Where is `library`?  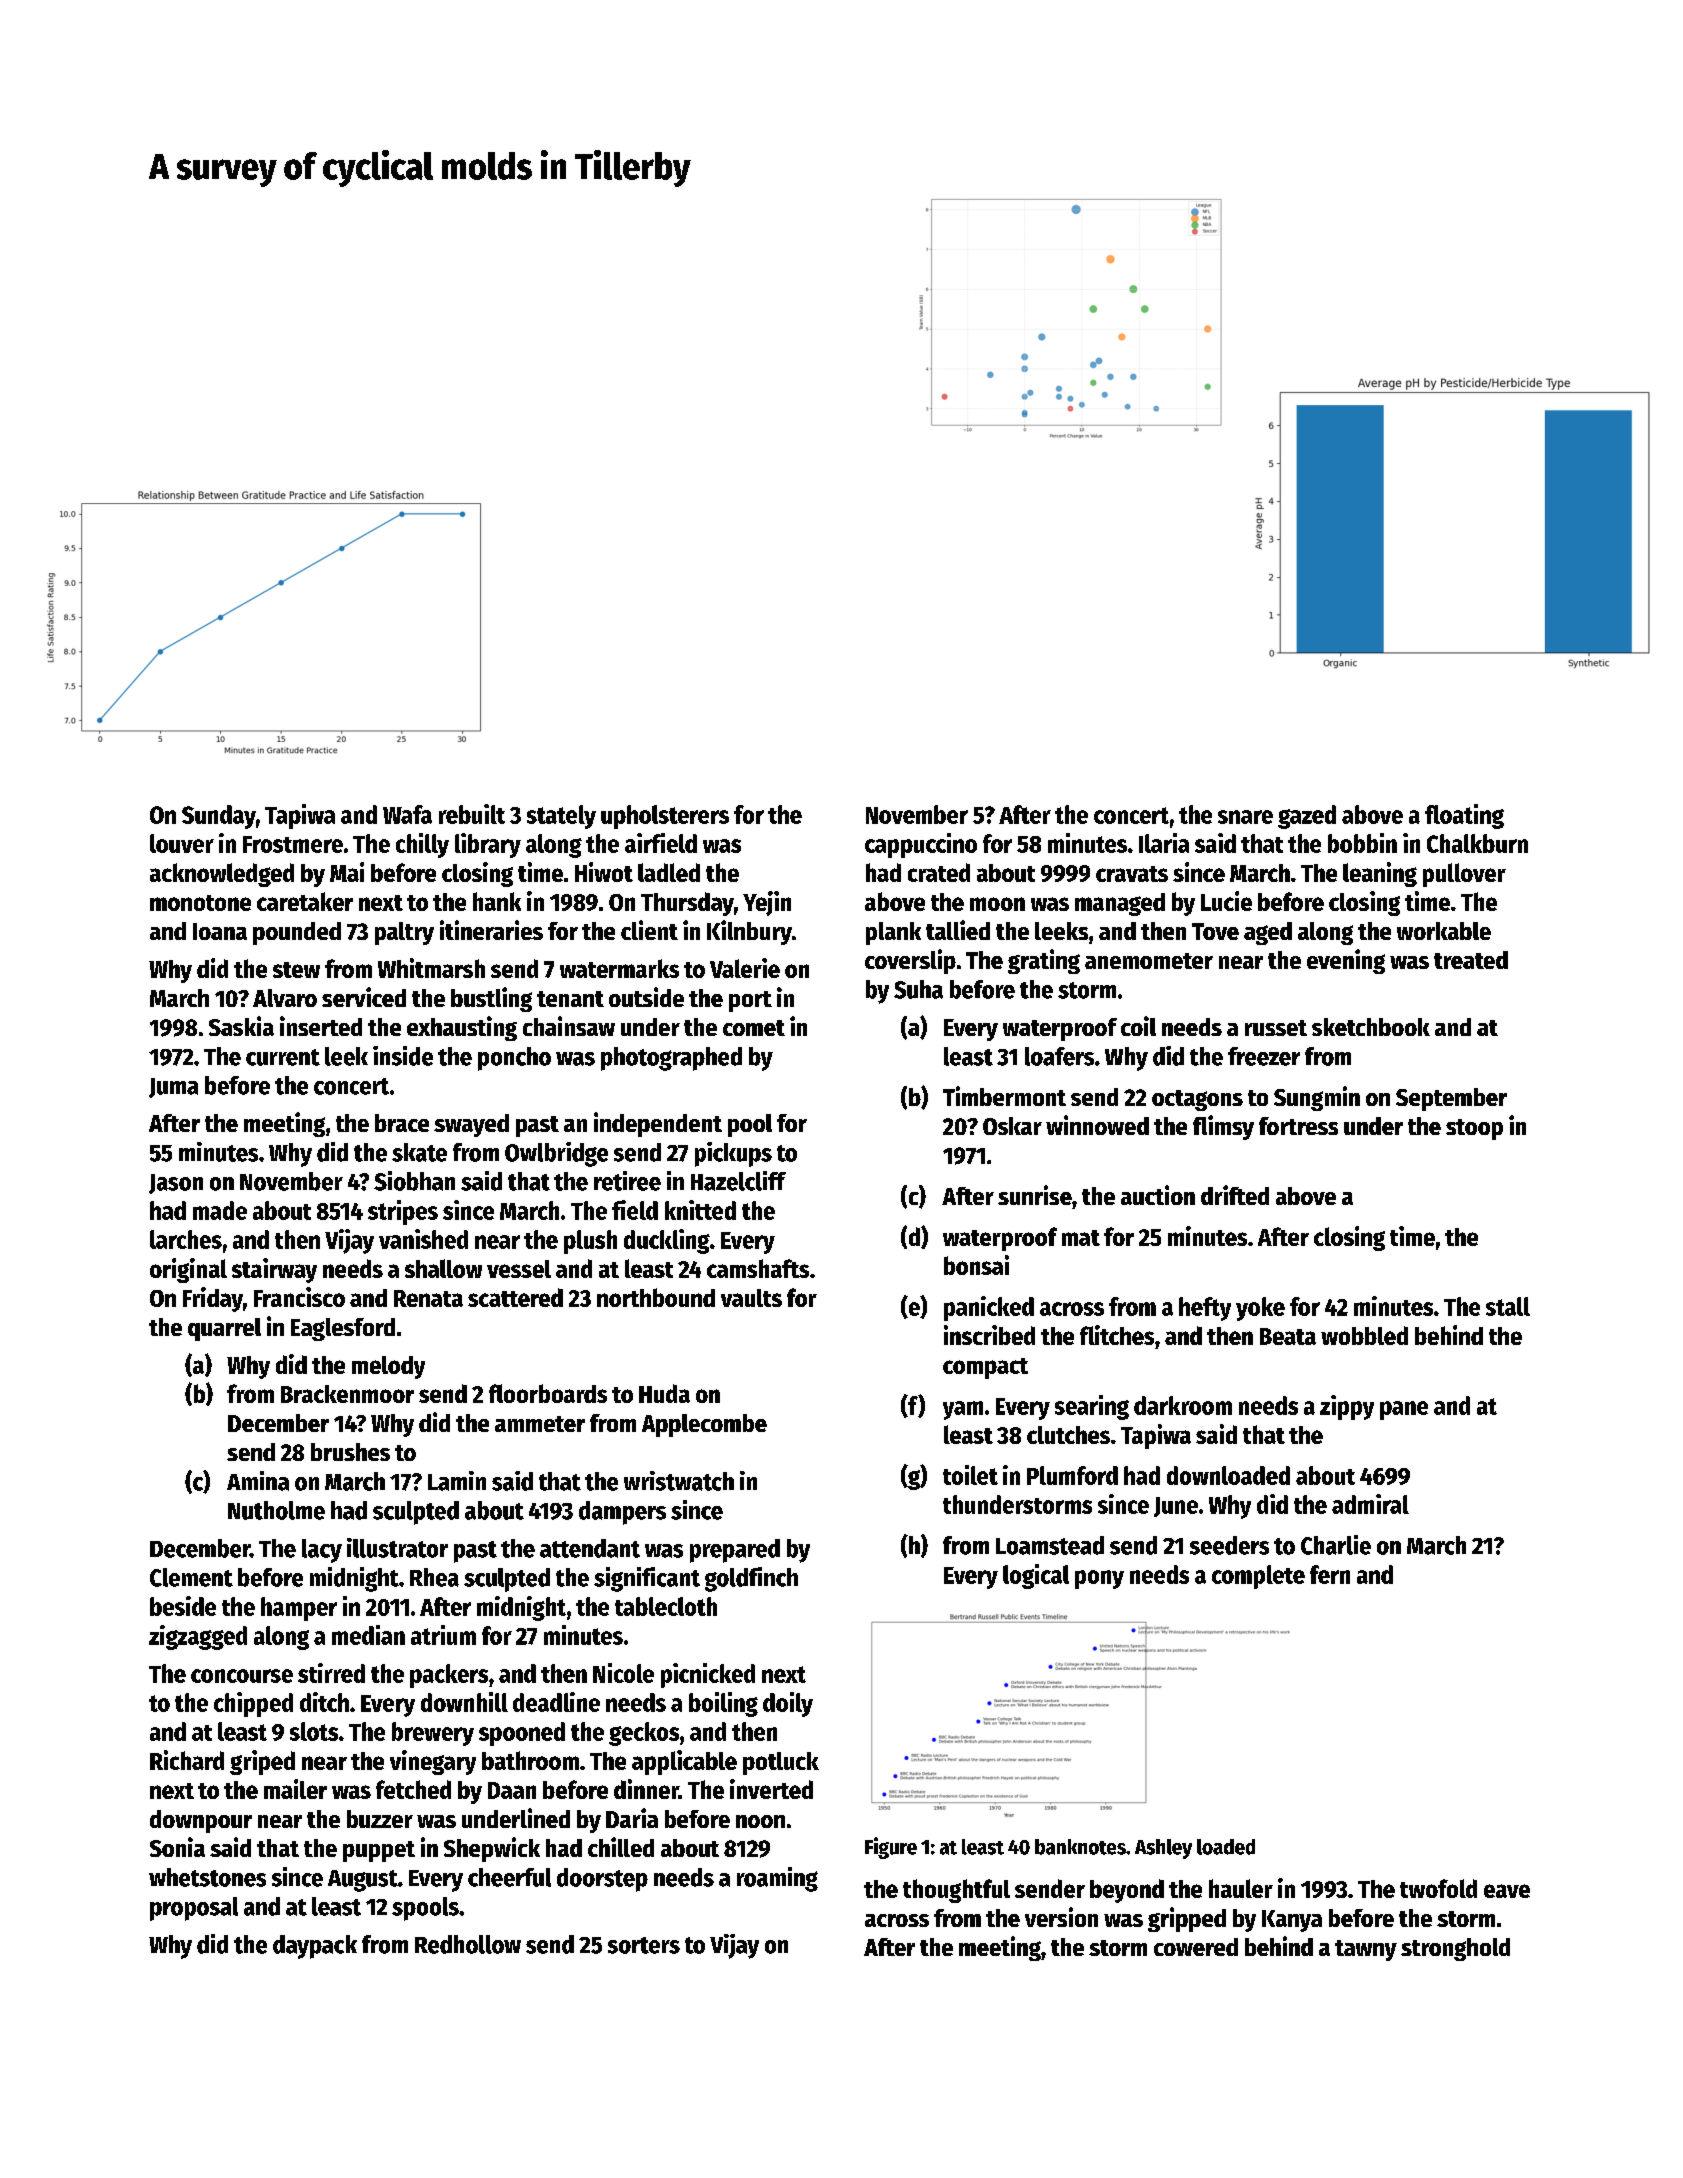
library is located at coordinates (488, 845).
